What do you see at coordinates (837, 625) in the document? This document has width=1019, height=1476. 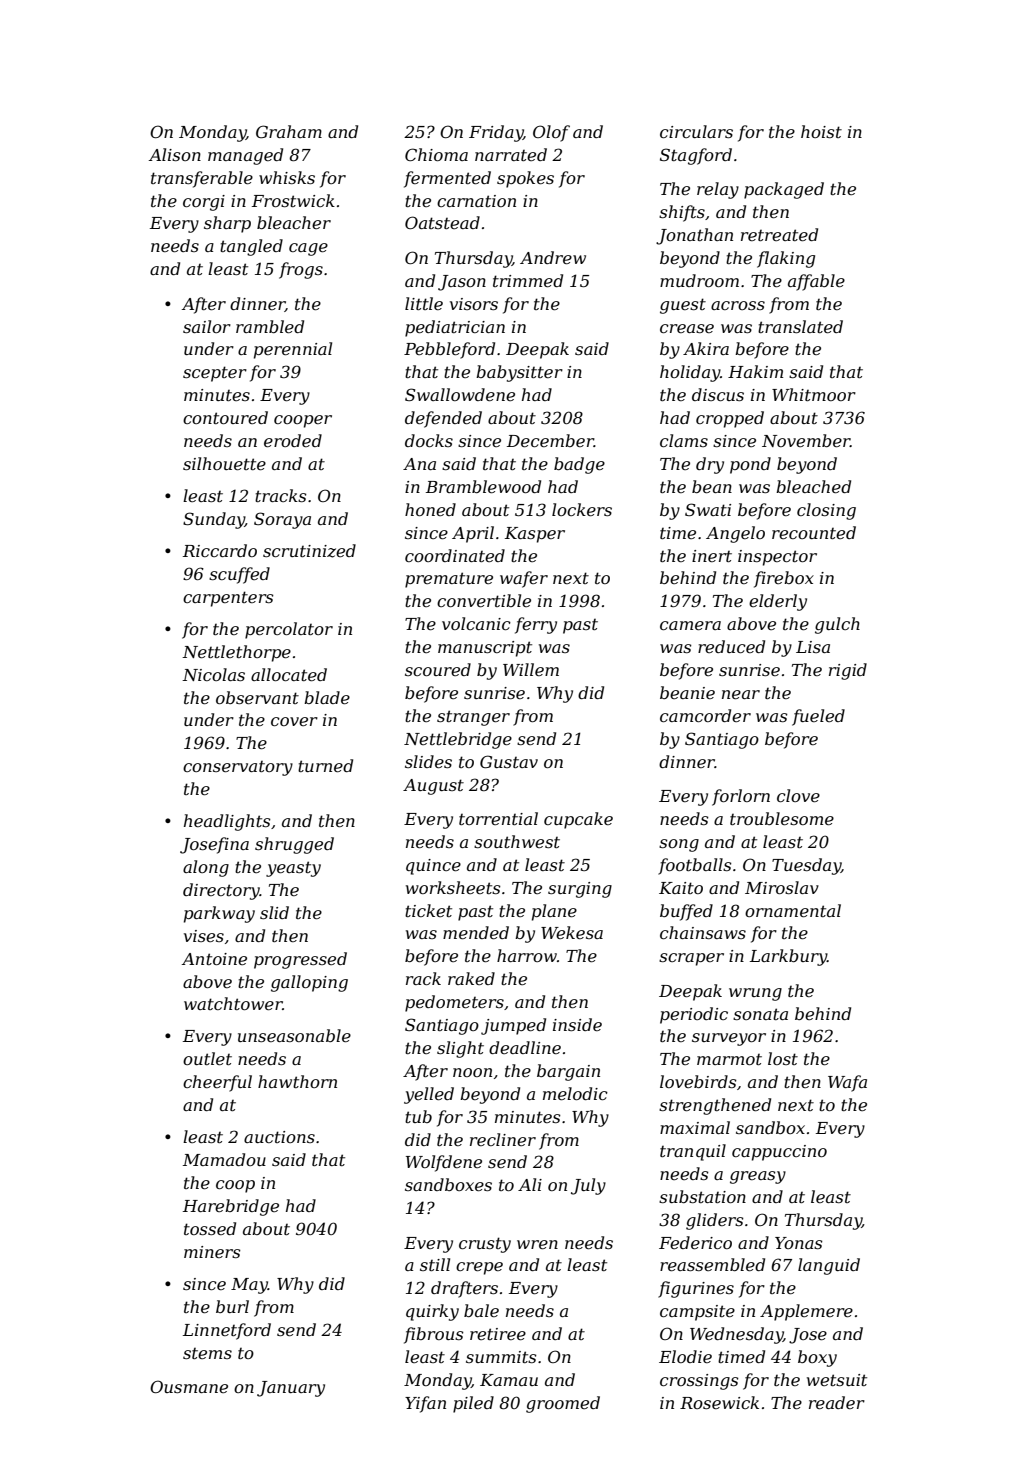 I see `gulch` at bounding box center [837, 625].
